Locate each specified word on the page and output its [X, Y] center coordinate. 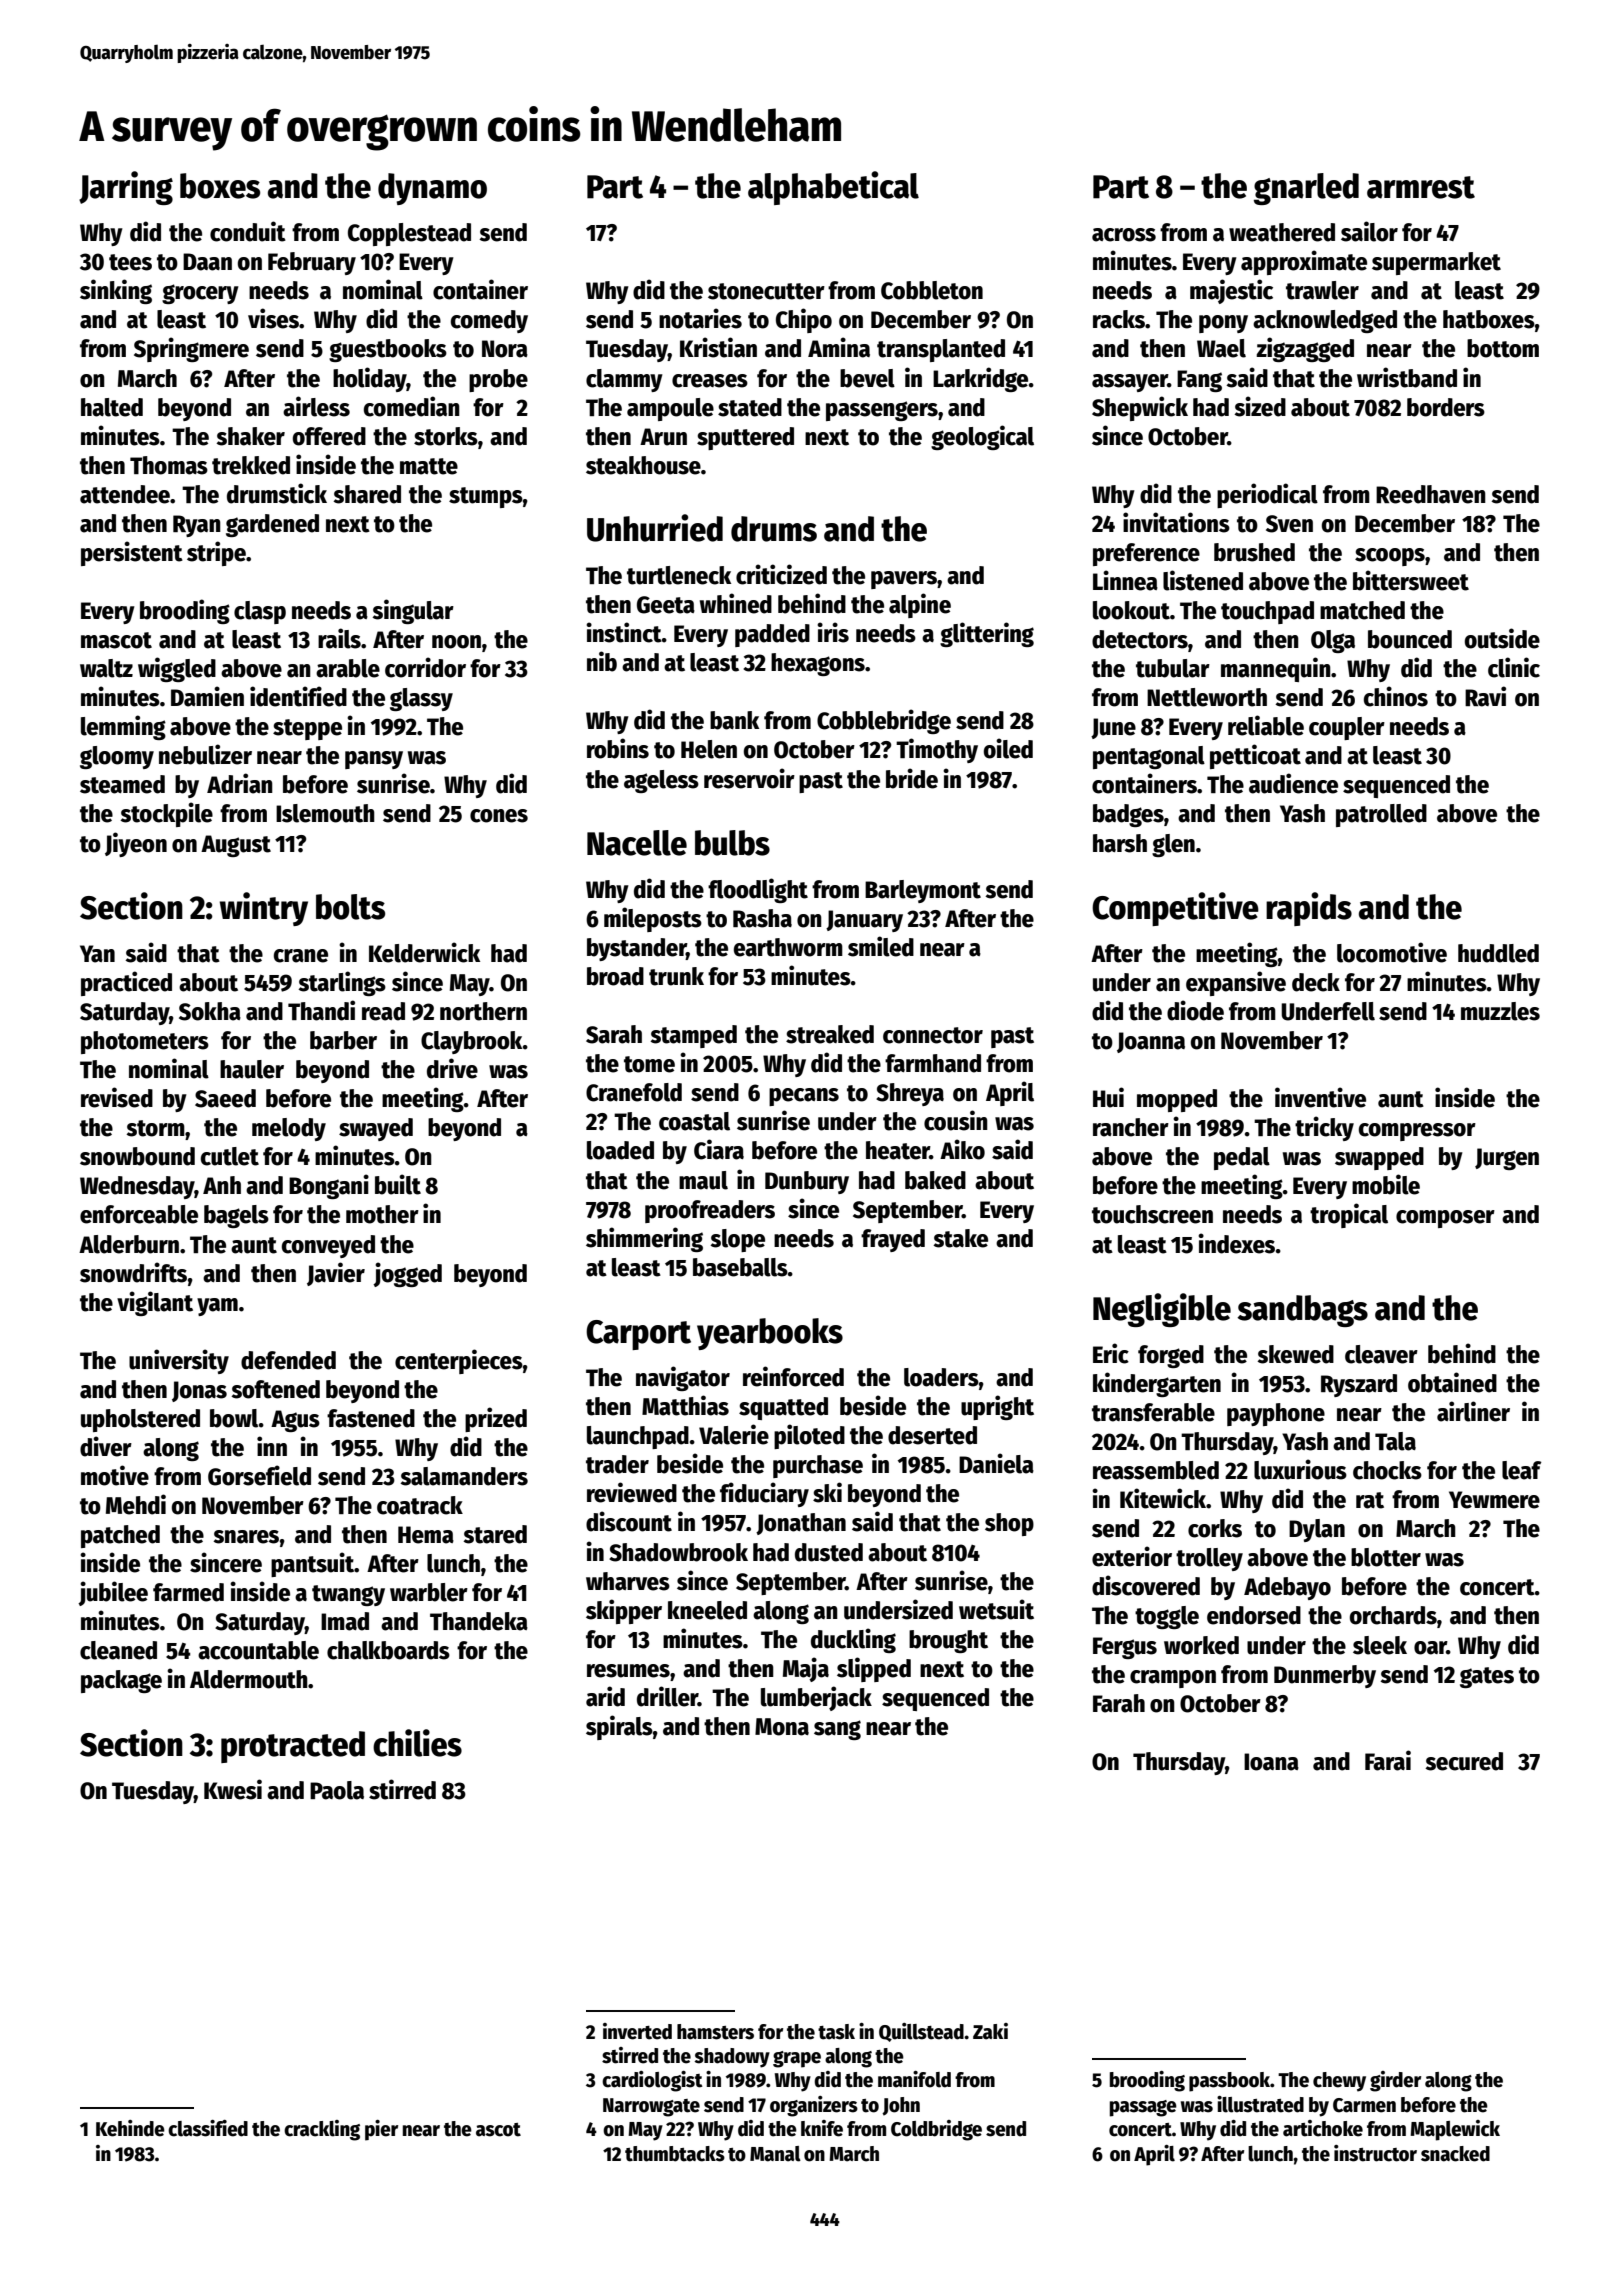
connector [933, 1035]
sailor [1369, 231]
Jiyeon [136, 844]
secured [1464, 1761]
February [312, 263]
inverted [637, 2031]
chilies [417, 1743]
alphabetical [833, 188]
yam [217, 1307]
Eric [1111, 1353]
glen [1173, 845]
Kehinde [130, 2128]
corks [1215, 1528]
